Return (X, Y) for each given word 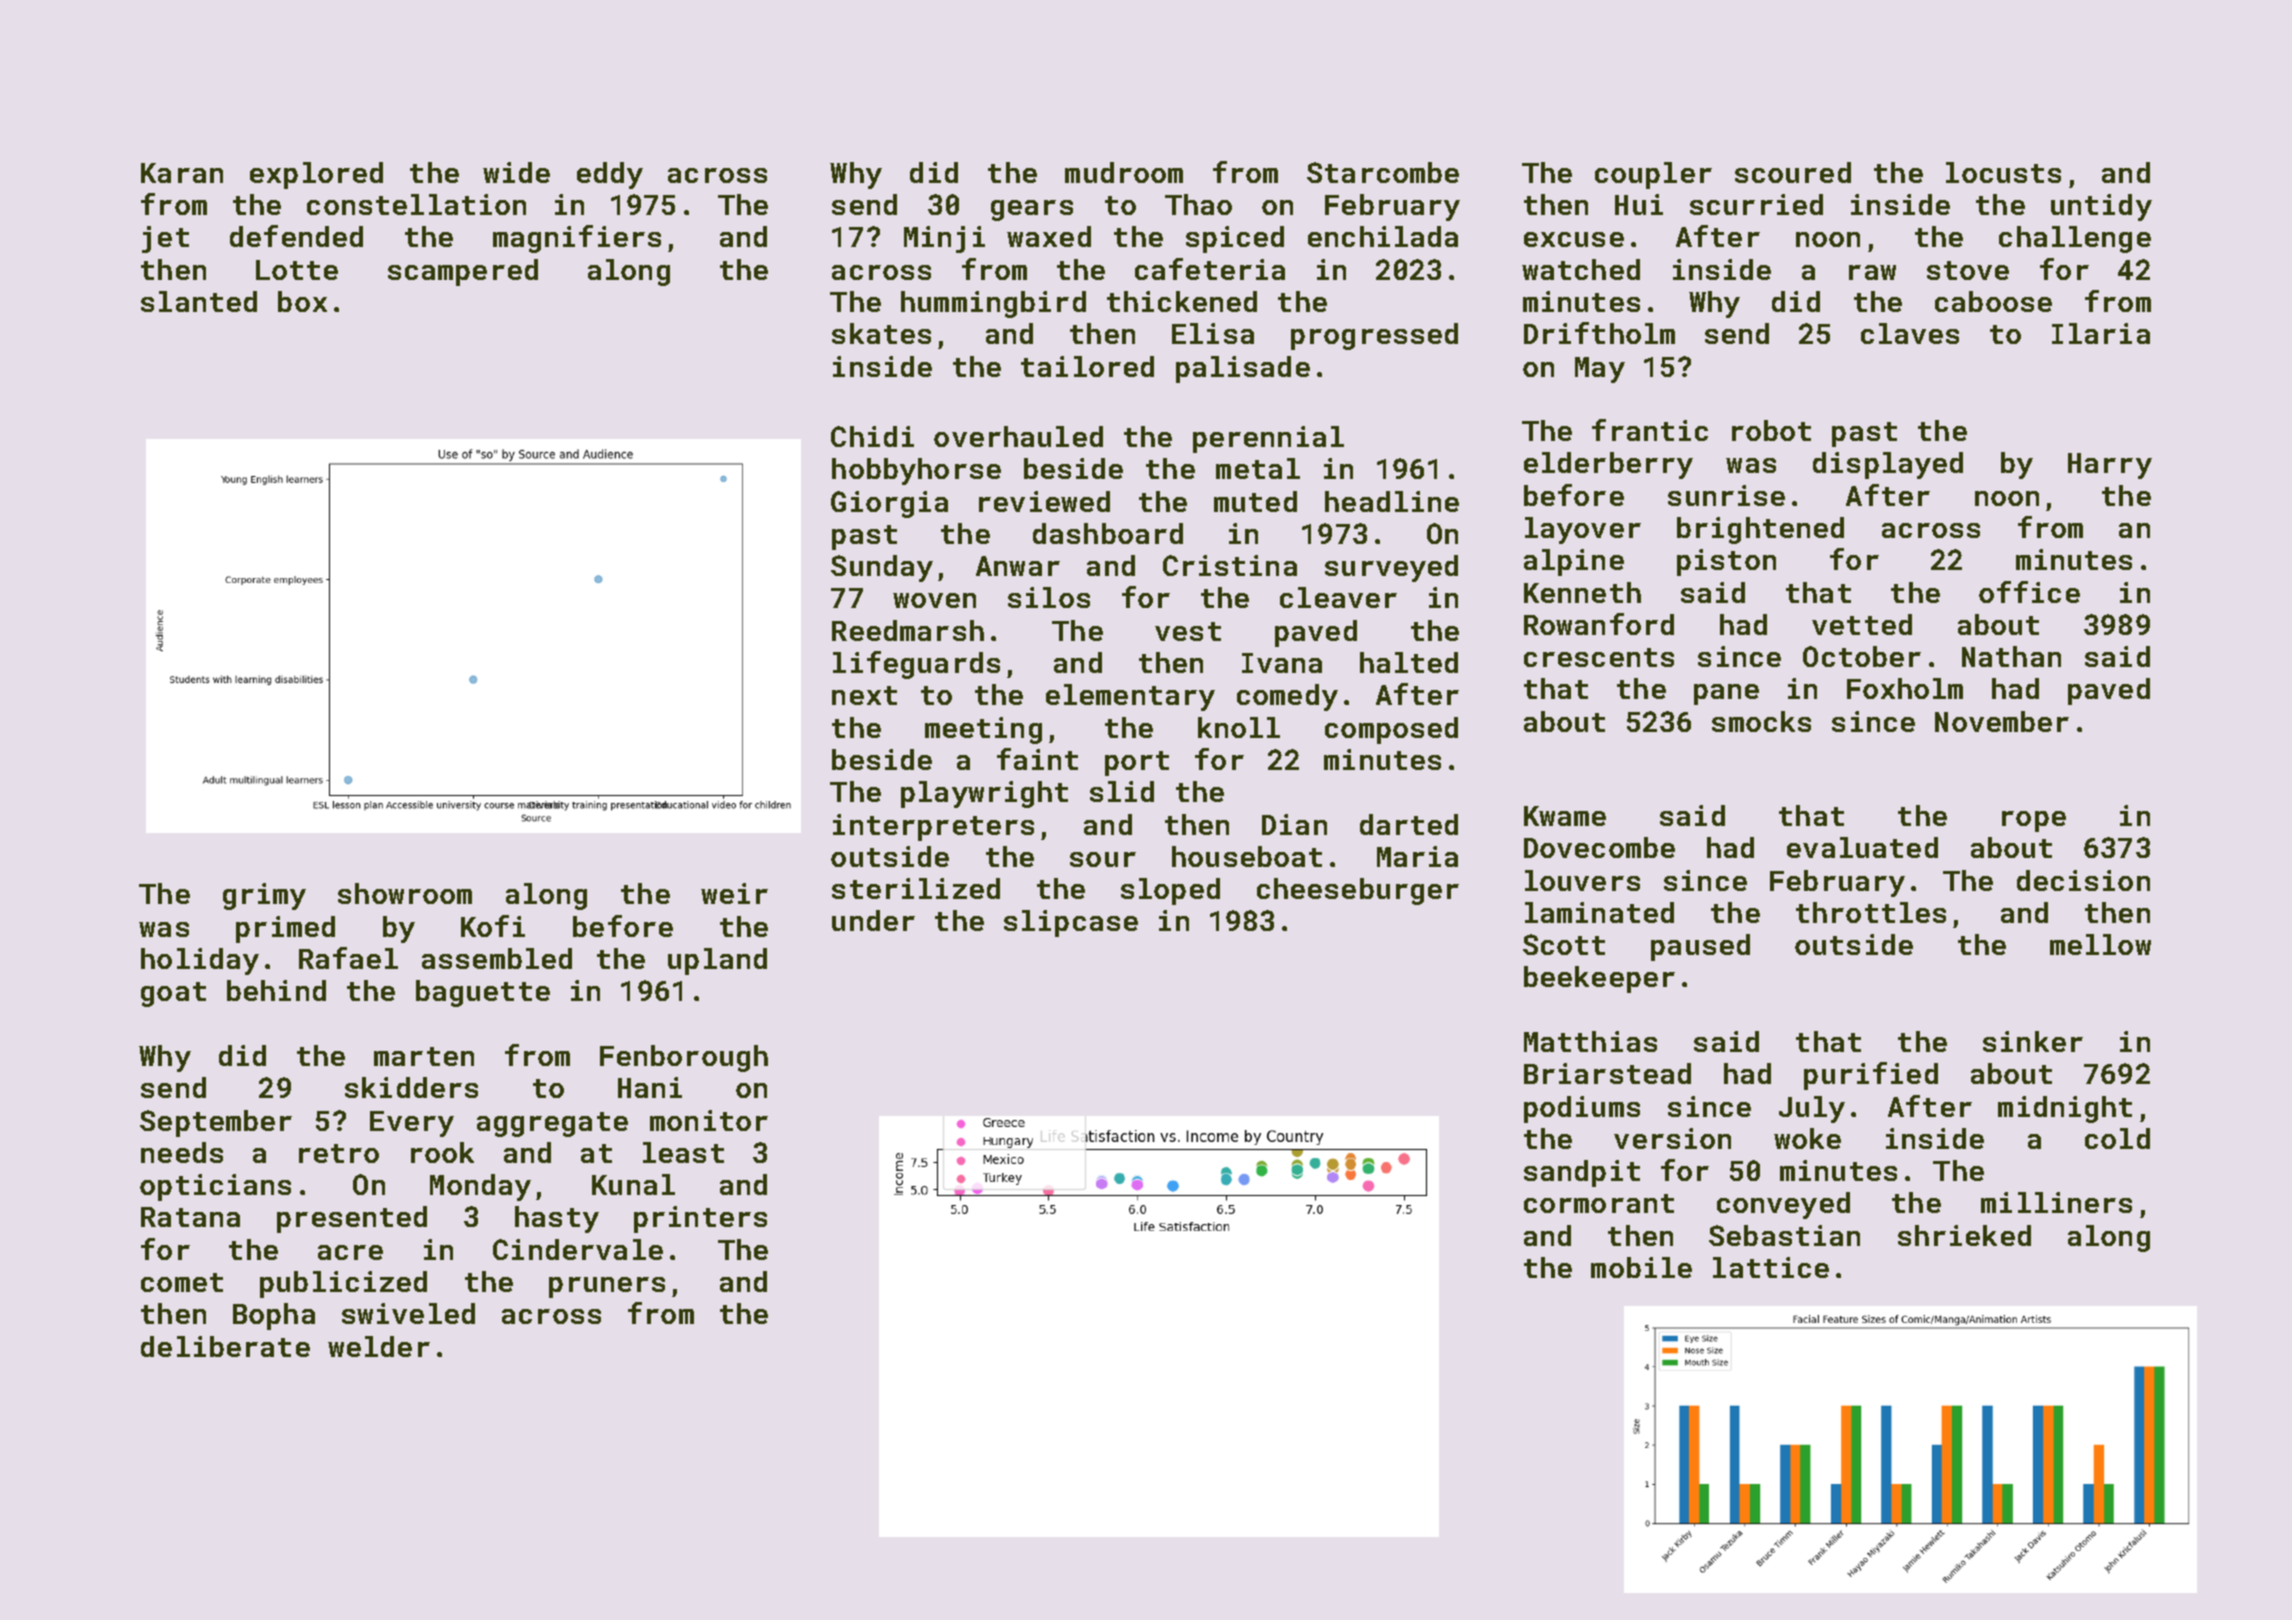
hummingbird (993, 304)
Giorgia (889, 504)
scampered (463, 272)
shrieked (1964, 1235)
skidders (411, 1087)
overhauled (1018, 436)
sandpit (1582, 1173)
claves (1910, 333)
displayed (1888, 465)
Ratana (190, 1217)
